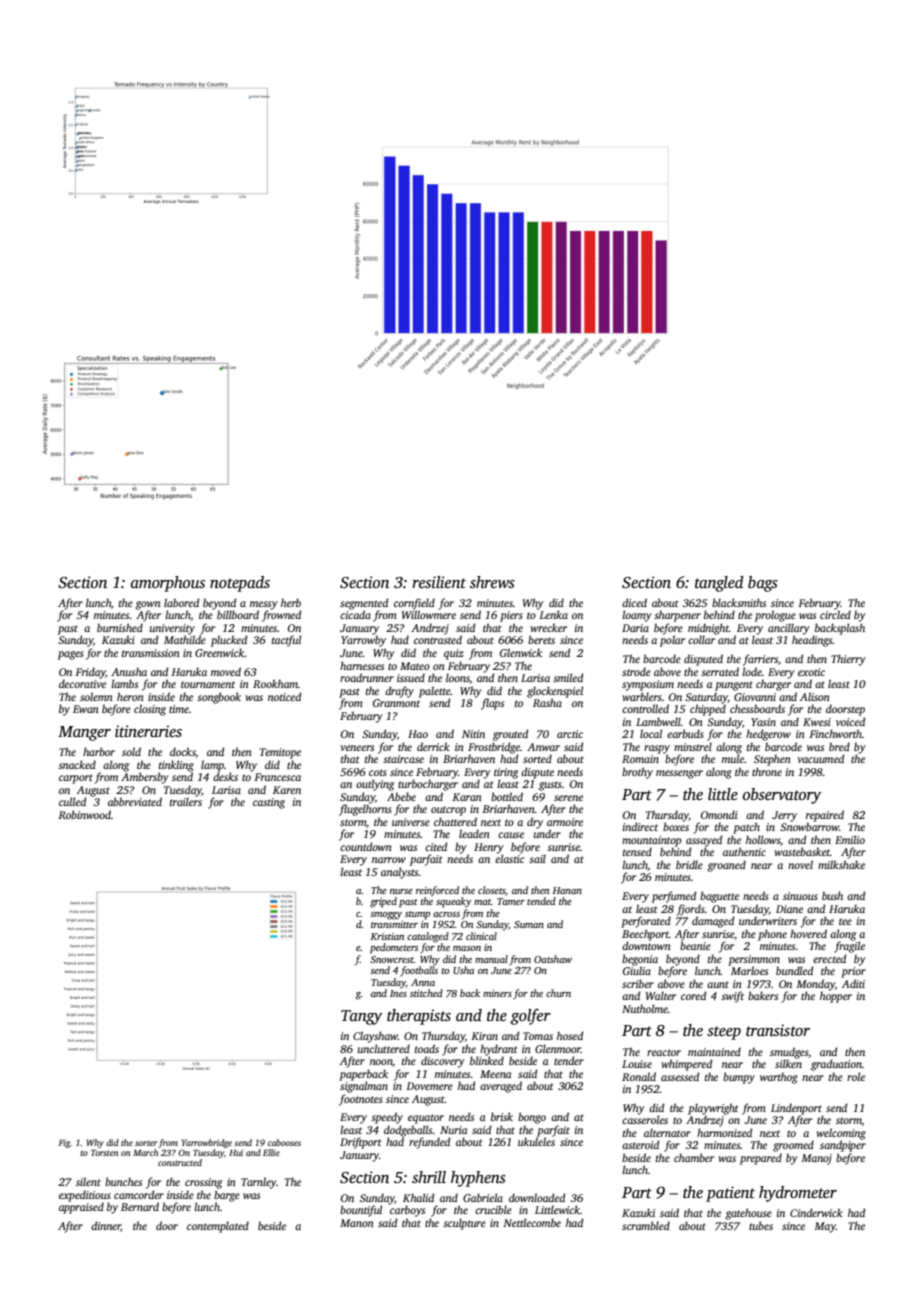  I want to click on decorative, so click(82, 683).
